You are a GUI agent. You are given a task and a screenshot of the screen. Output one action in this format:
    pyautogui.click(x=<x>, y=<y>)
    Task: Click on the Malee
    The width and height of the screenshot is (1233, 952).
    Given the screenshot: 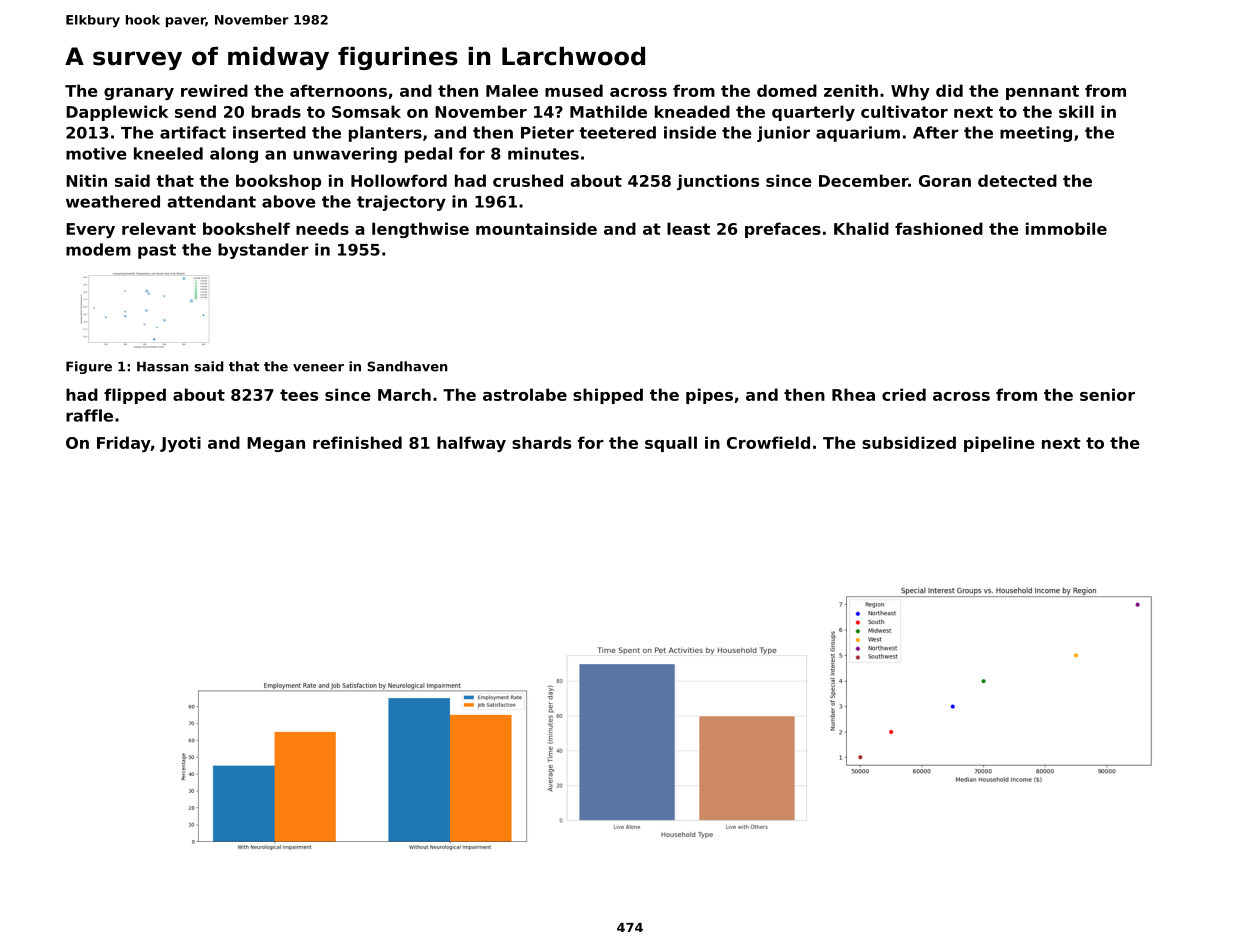 What is the action you would take?
    pyautogui.click(x=512, y=90)
